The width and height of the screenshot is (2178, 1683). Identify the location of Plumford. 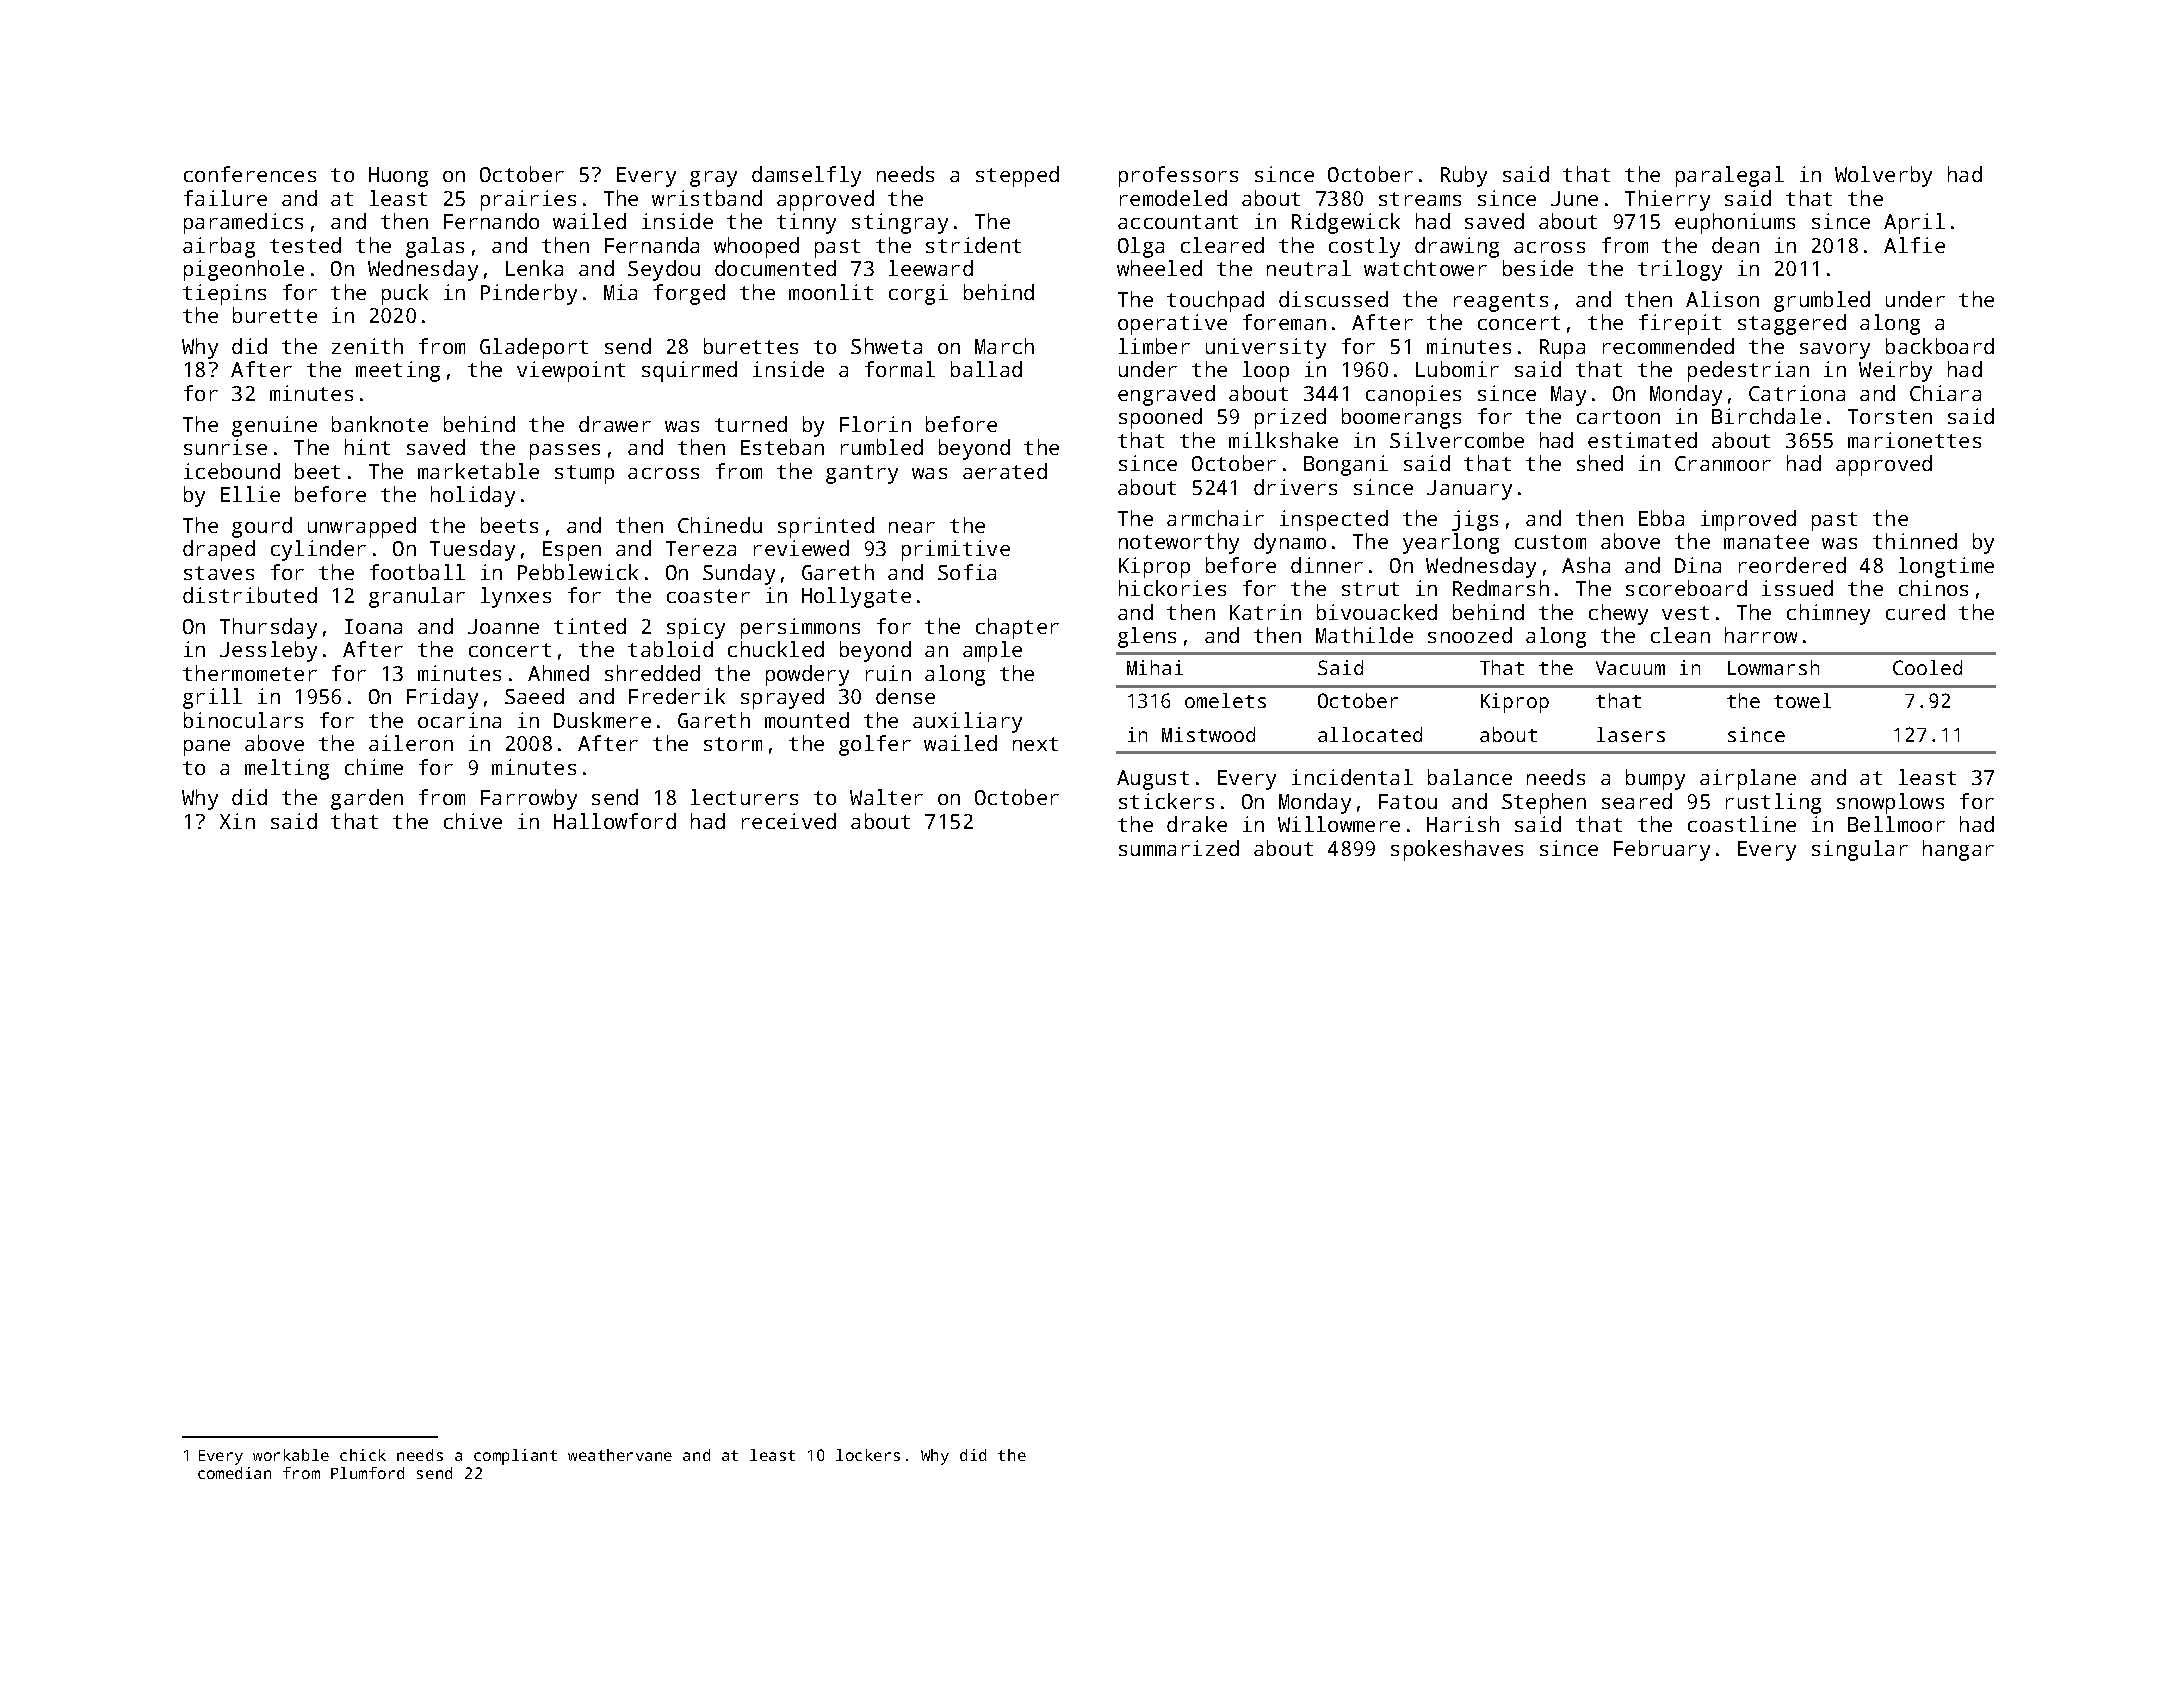
(367, 1473).
